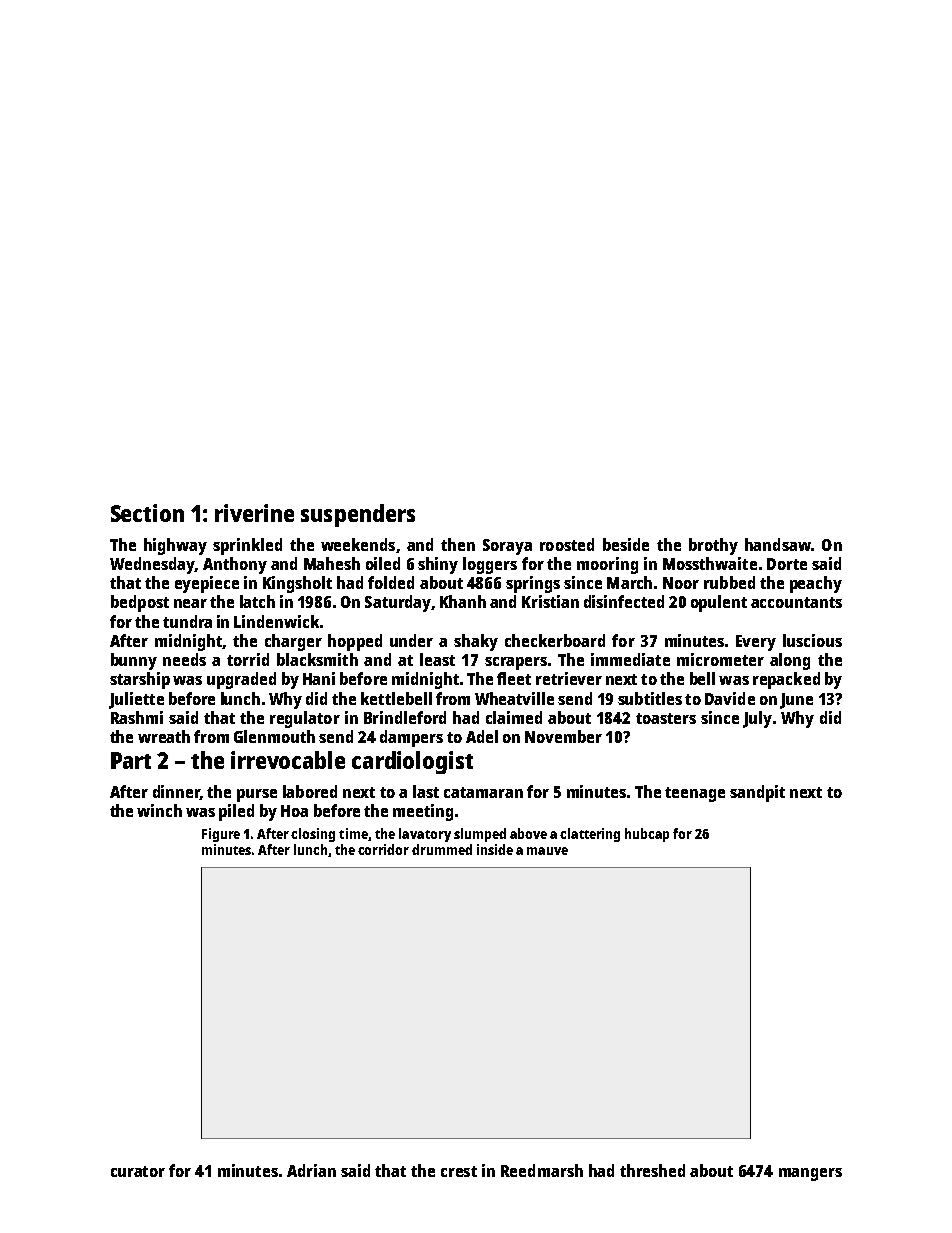 The image size is (952, 1233). What do you see at coordinates (647, 835) in the screenshot?
I see `hubcap` at bounding box center [647, 835].
